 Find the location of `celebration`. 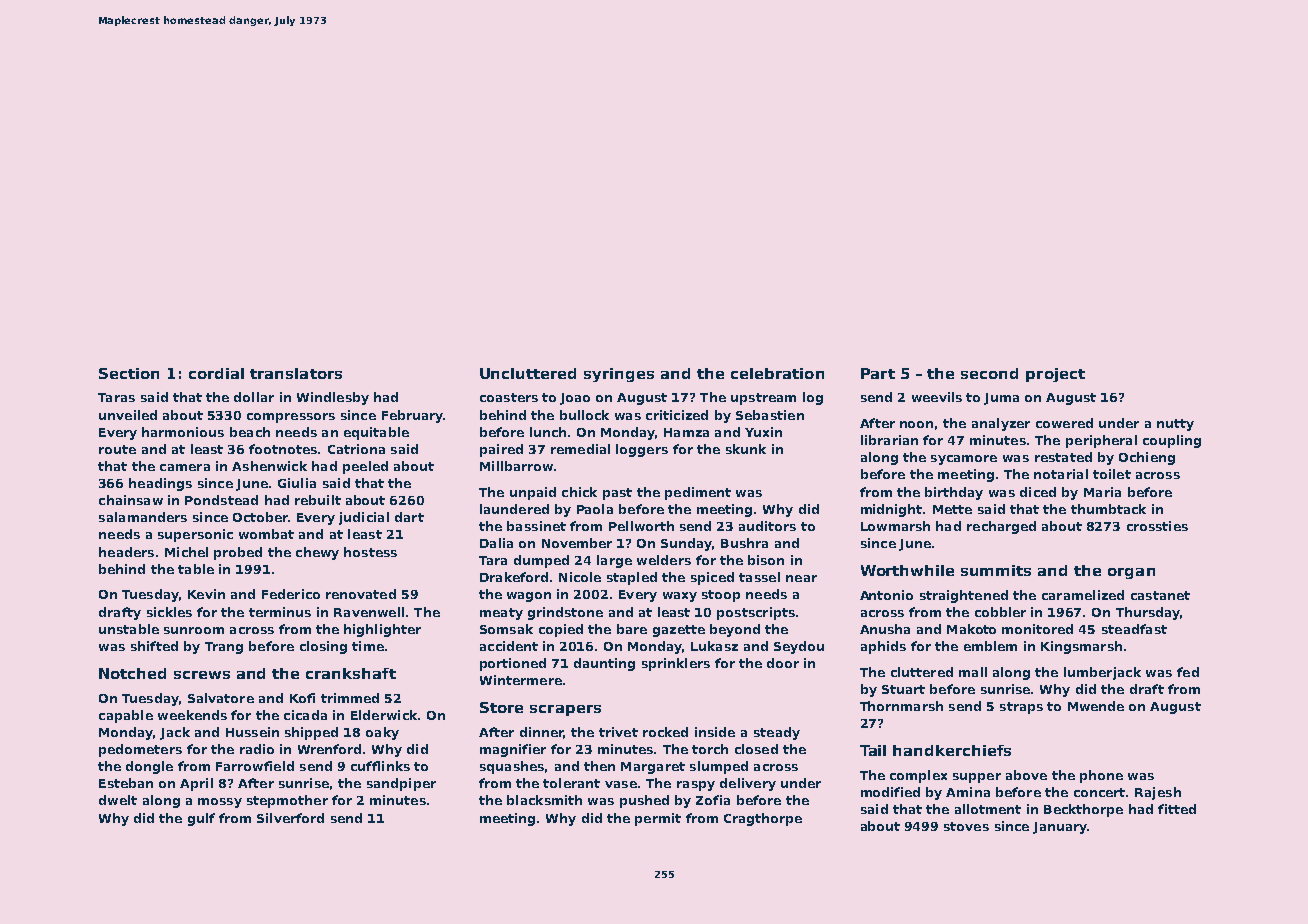

celebration is located at coordinates (777, 373).
